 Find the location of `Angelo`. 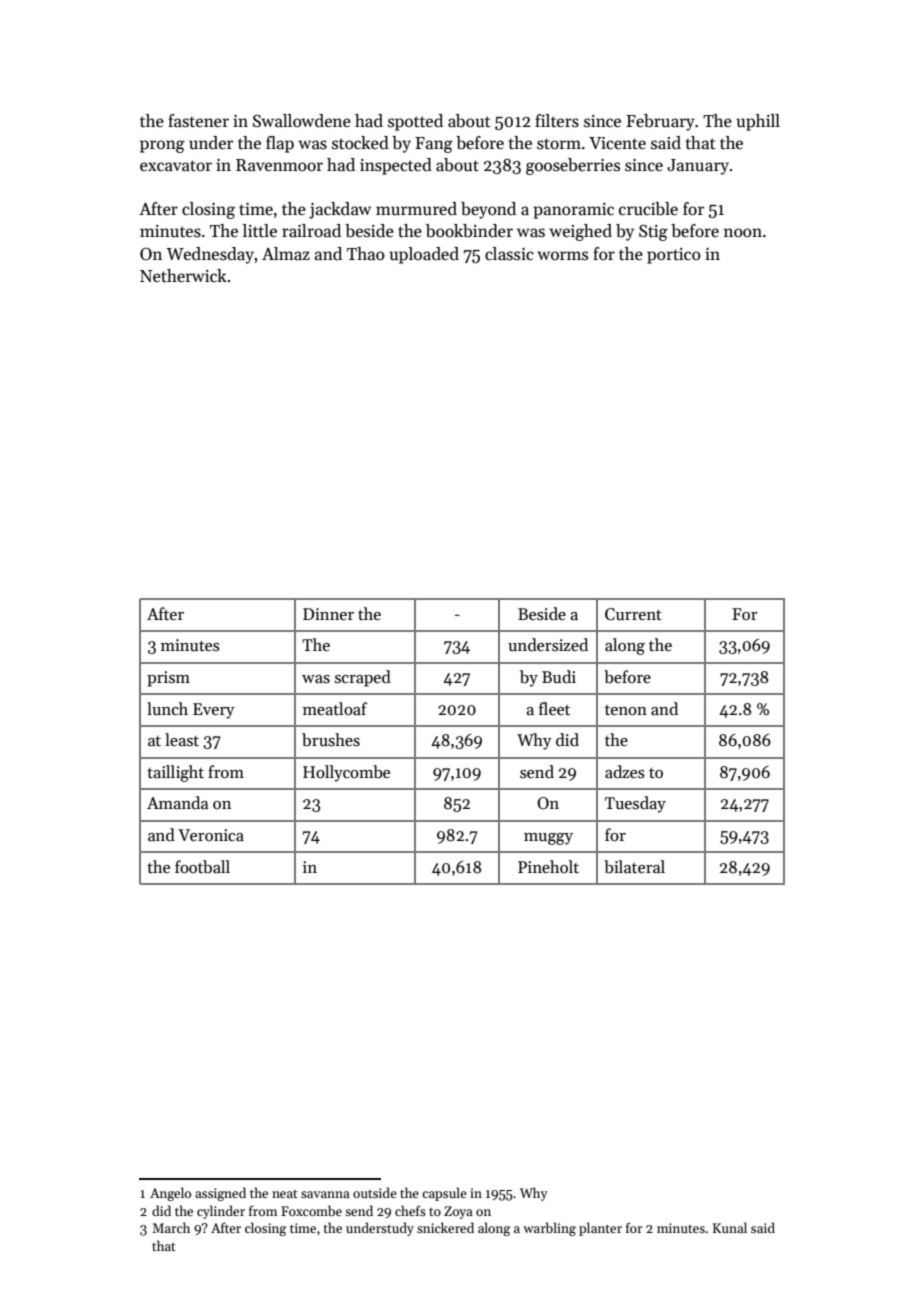

Angelo is located at coordinates (170, 1194).
